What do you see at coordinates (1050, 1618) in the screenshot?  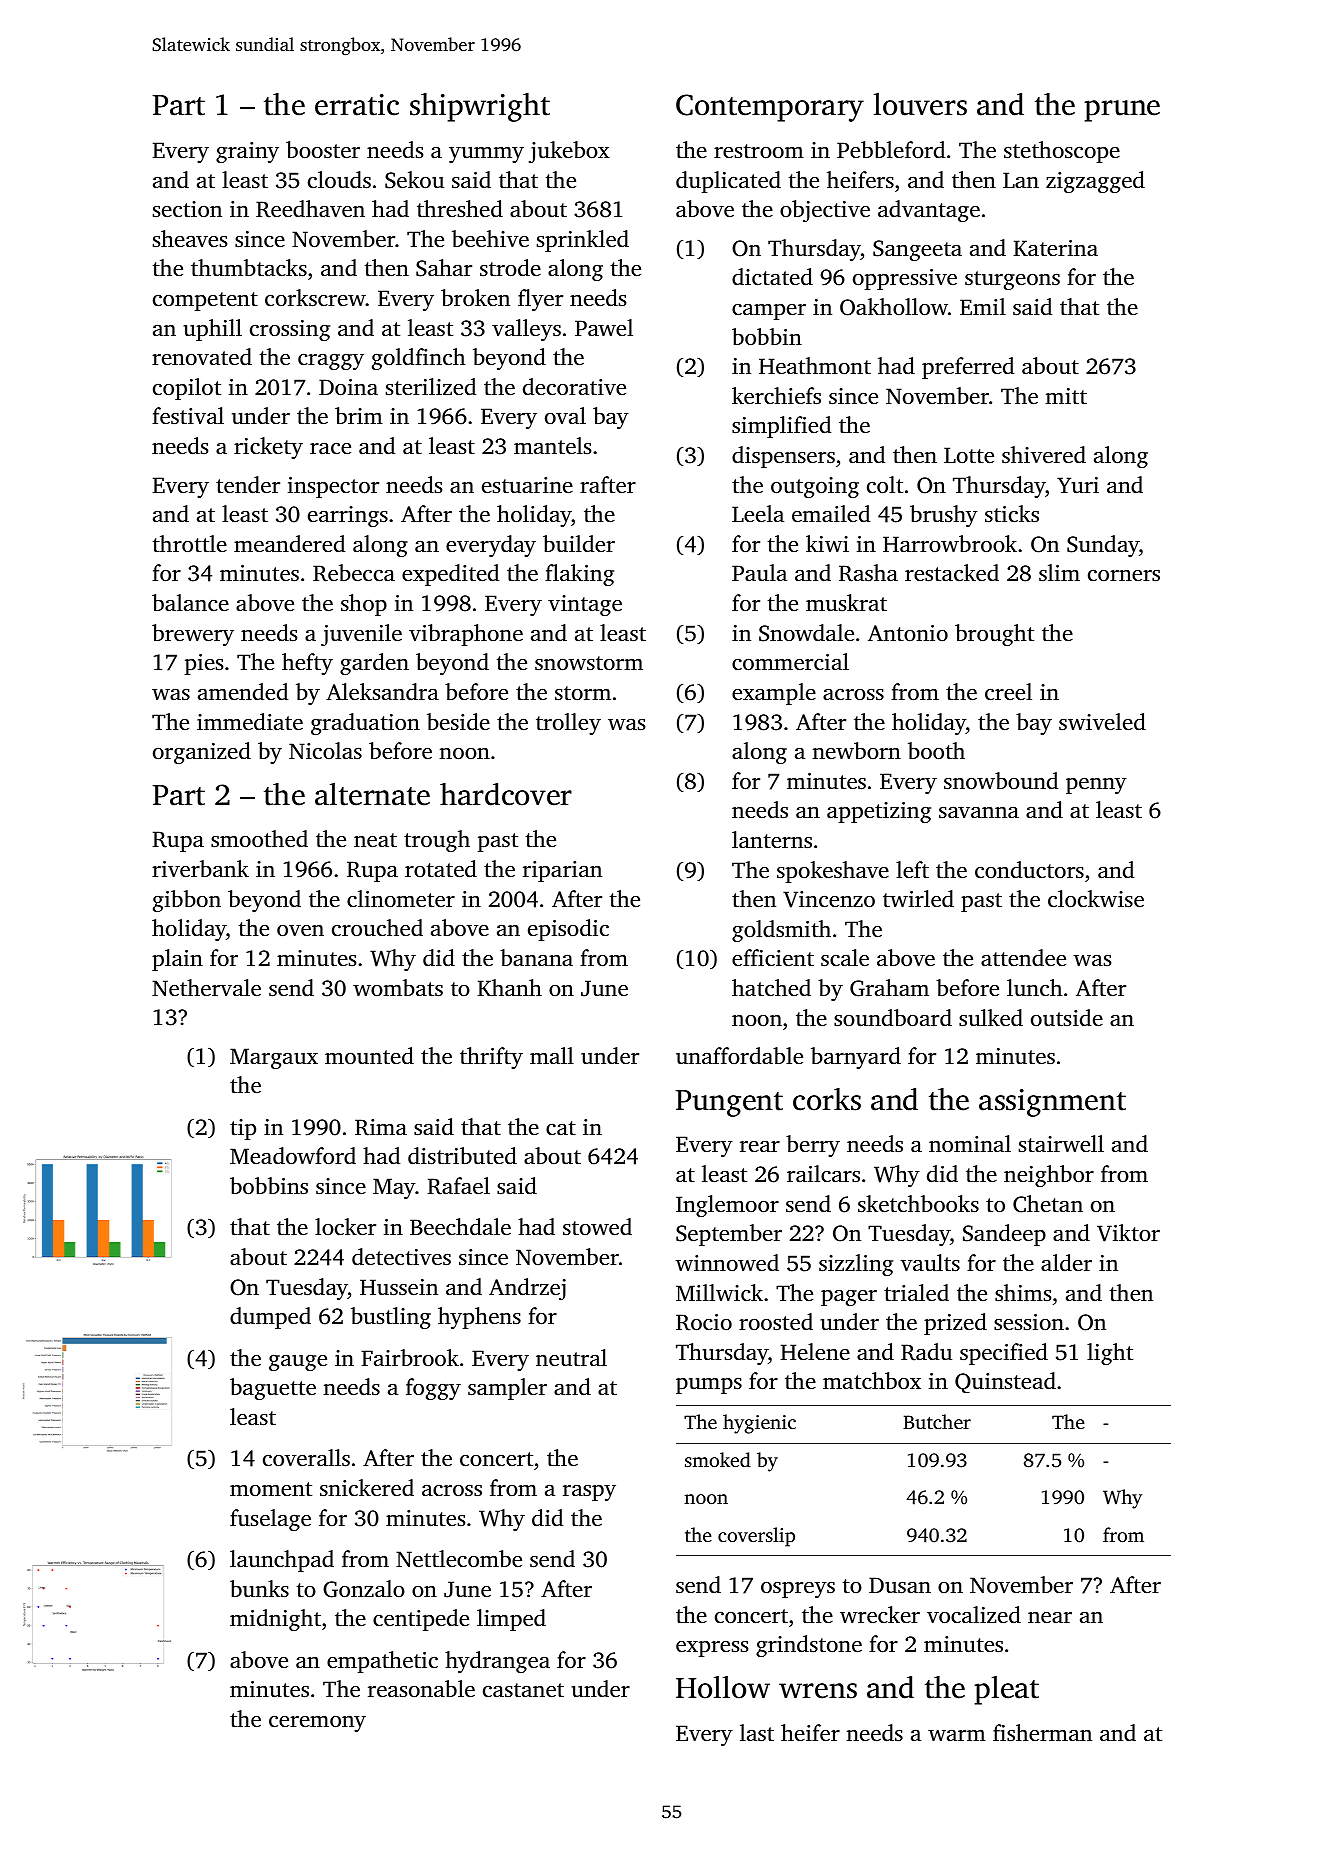 I see `near` at bounding box center [1050, 1618].
